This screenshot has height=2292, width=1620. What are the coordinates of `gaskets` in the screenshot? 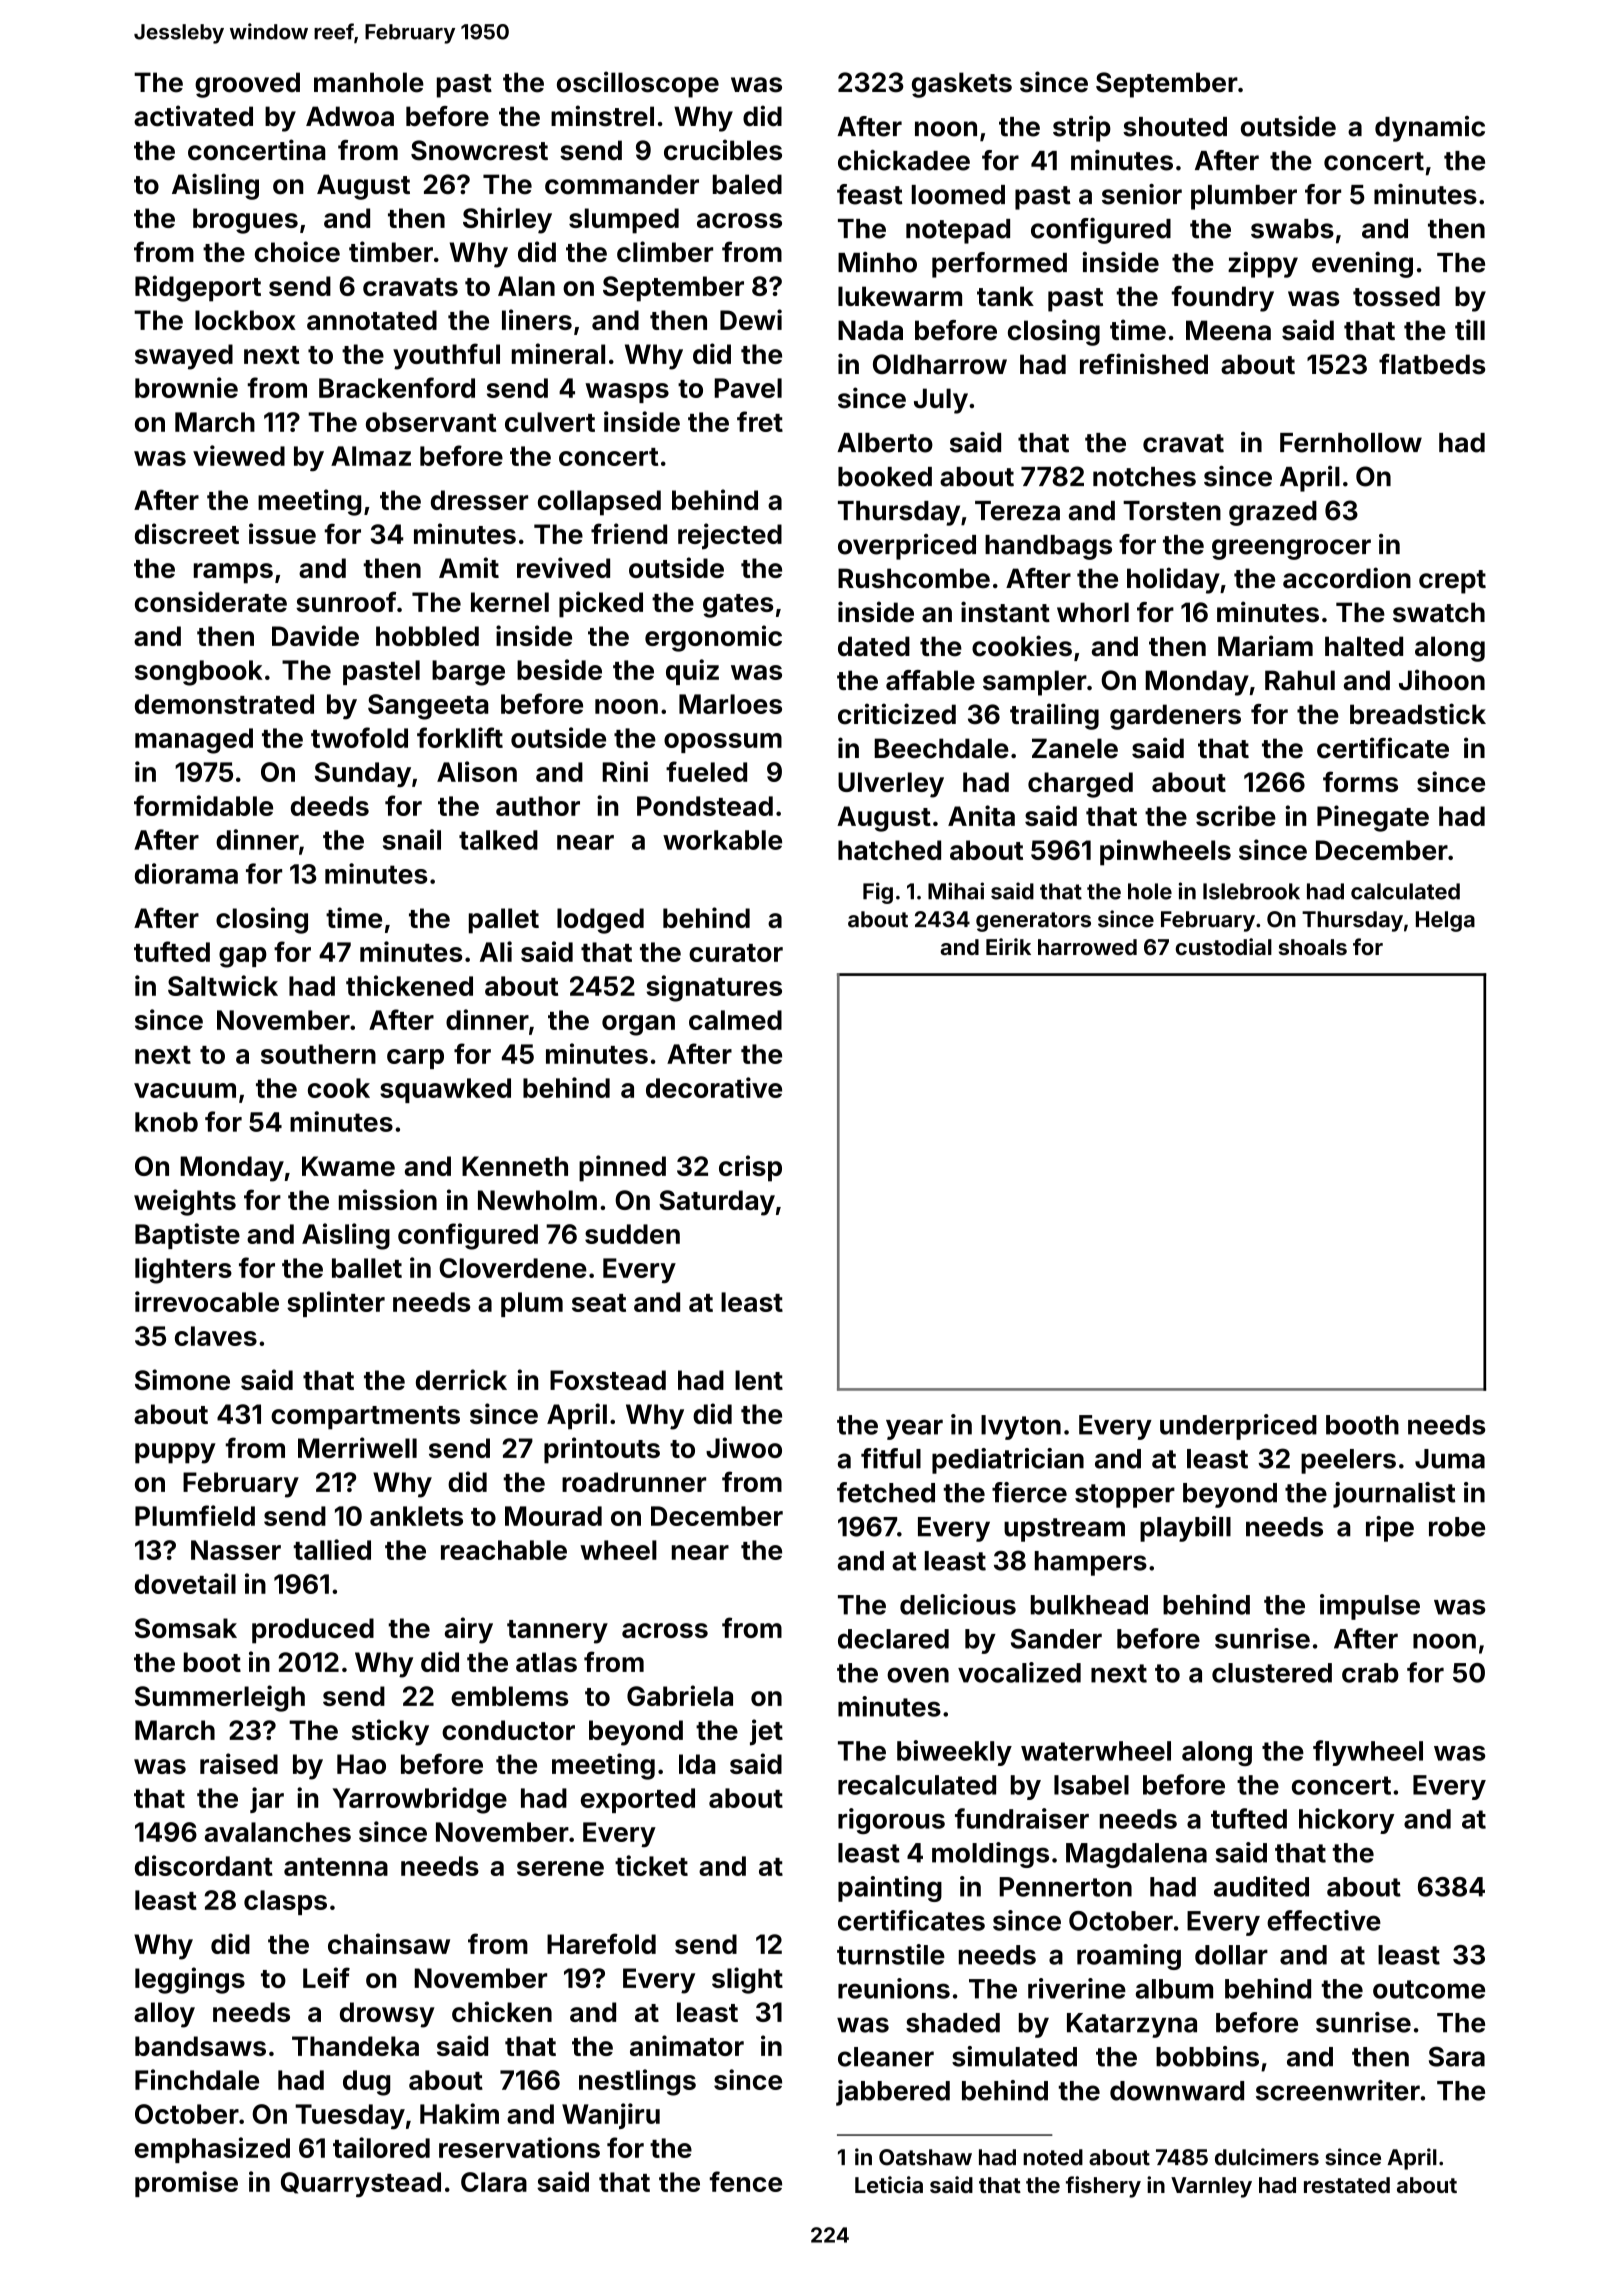 It's located at (962, 85).
